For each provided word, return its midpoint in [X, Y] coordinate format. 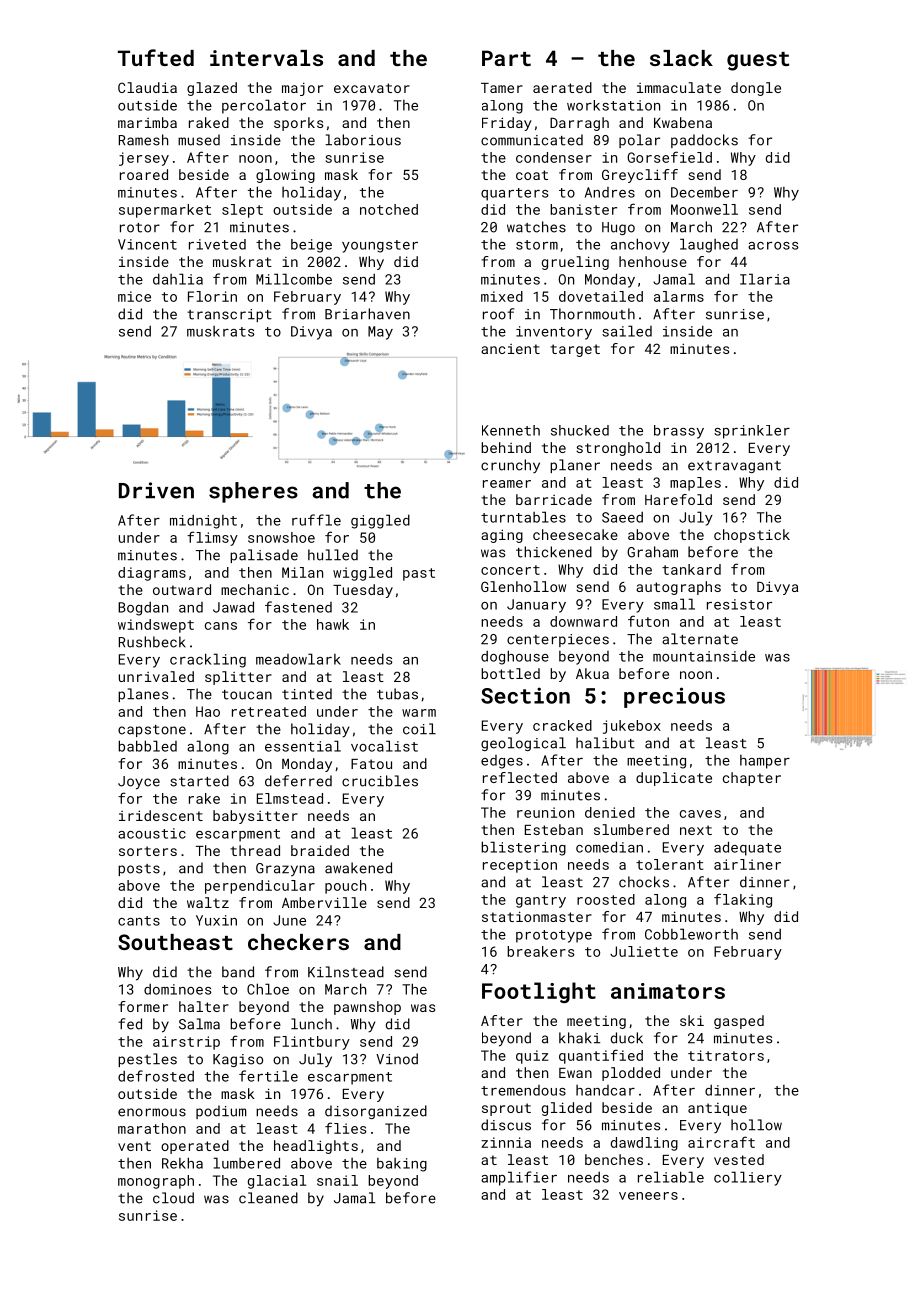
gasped [739, 1022]
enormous [152, 1112]
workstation [613, 105]
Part [506, 58]
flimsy [212, 538]
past [419, 574]
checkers [298, 942]
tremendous [523, 1090]
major [302, 89]
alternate [700, 639]
